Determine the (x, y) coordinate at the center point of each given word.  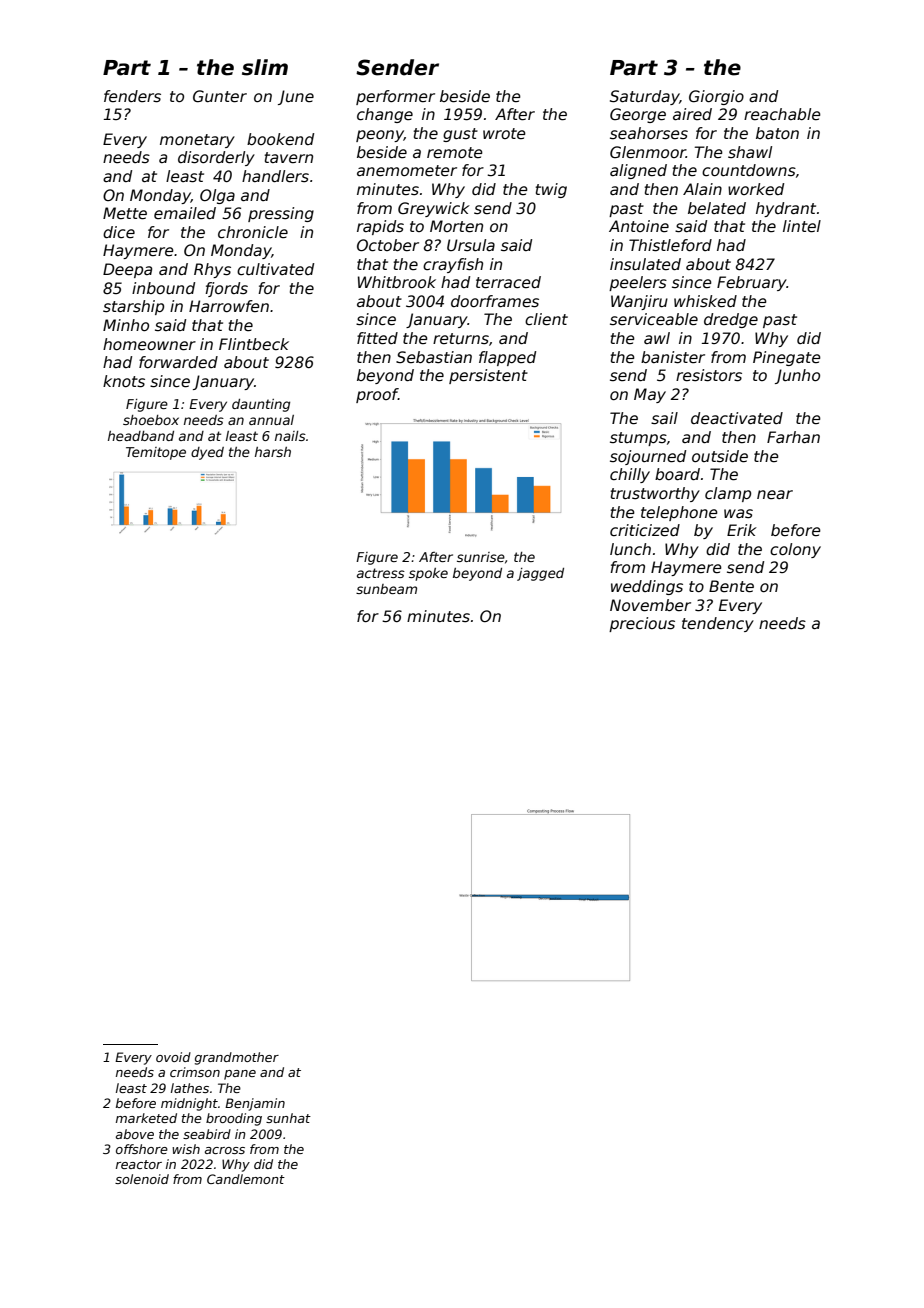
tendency (718, 624)
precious (642, 624)
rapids (380, 227)
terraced (508, 282)
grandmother (237, 1058)
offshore (142, 1149)
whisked (705, 301)
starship (133, 307)
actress (381, 573)
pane (240, 1075)
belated (717, 208)
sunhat (288, 1118)
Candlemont (246, 1179)
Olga (217, 196)
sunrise (481, 557)
